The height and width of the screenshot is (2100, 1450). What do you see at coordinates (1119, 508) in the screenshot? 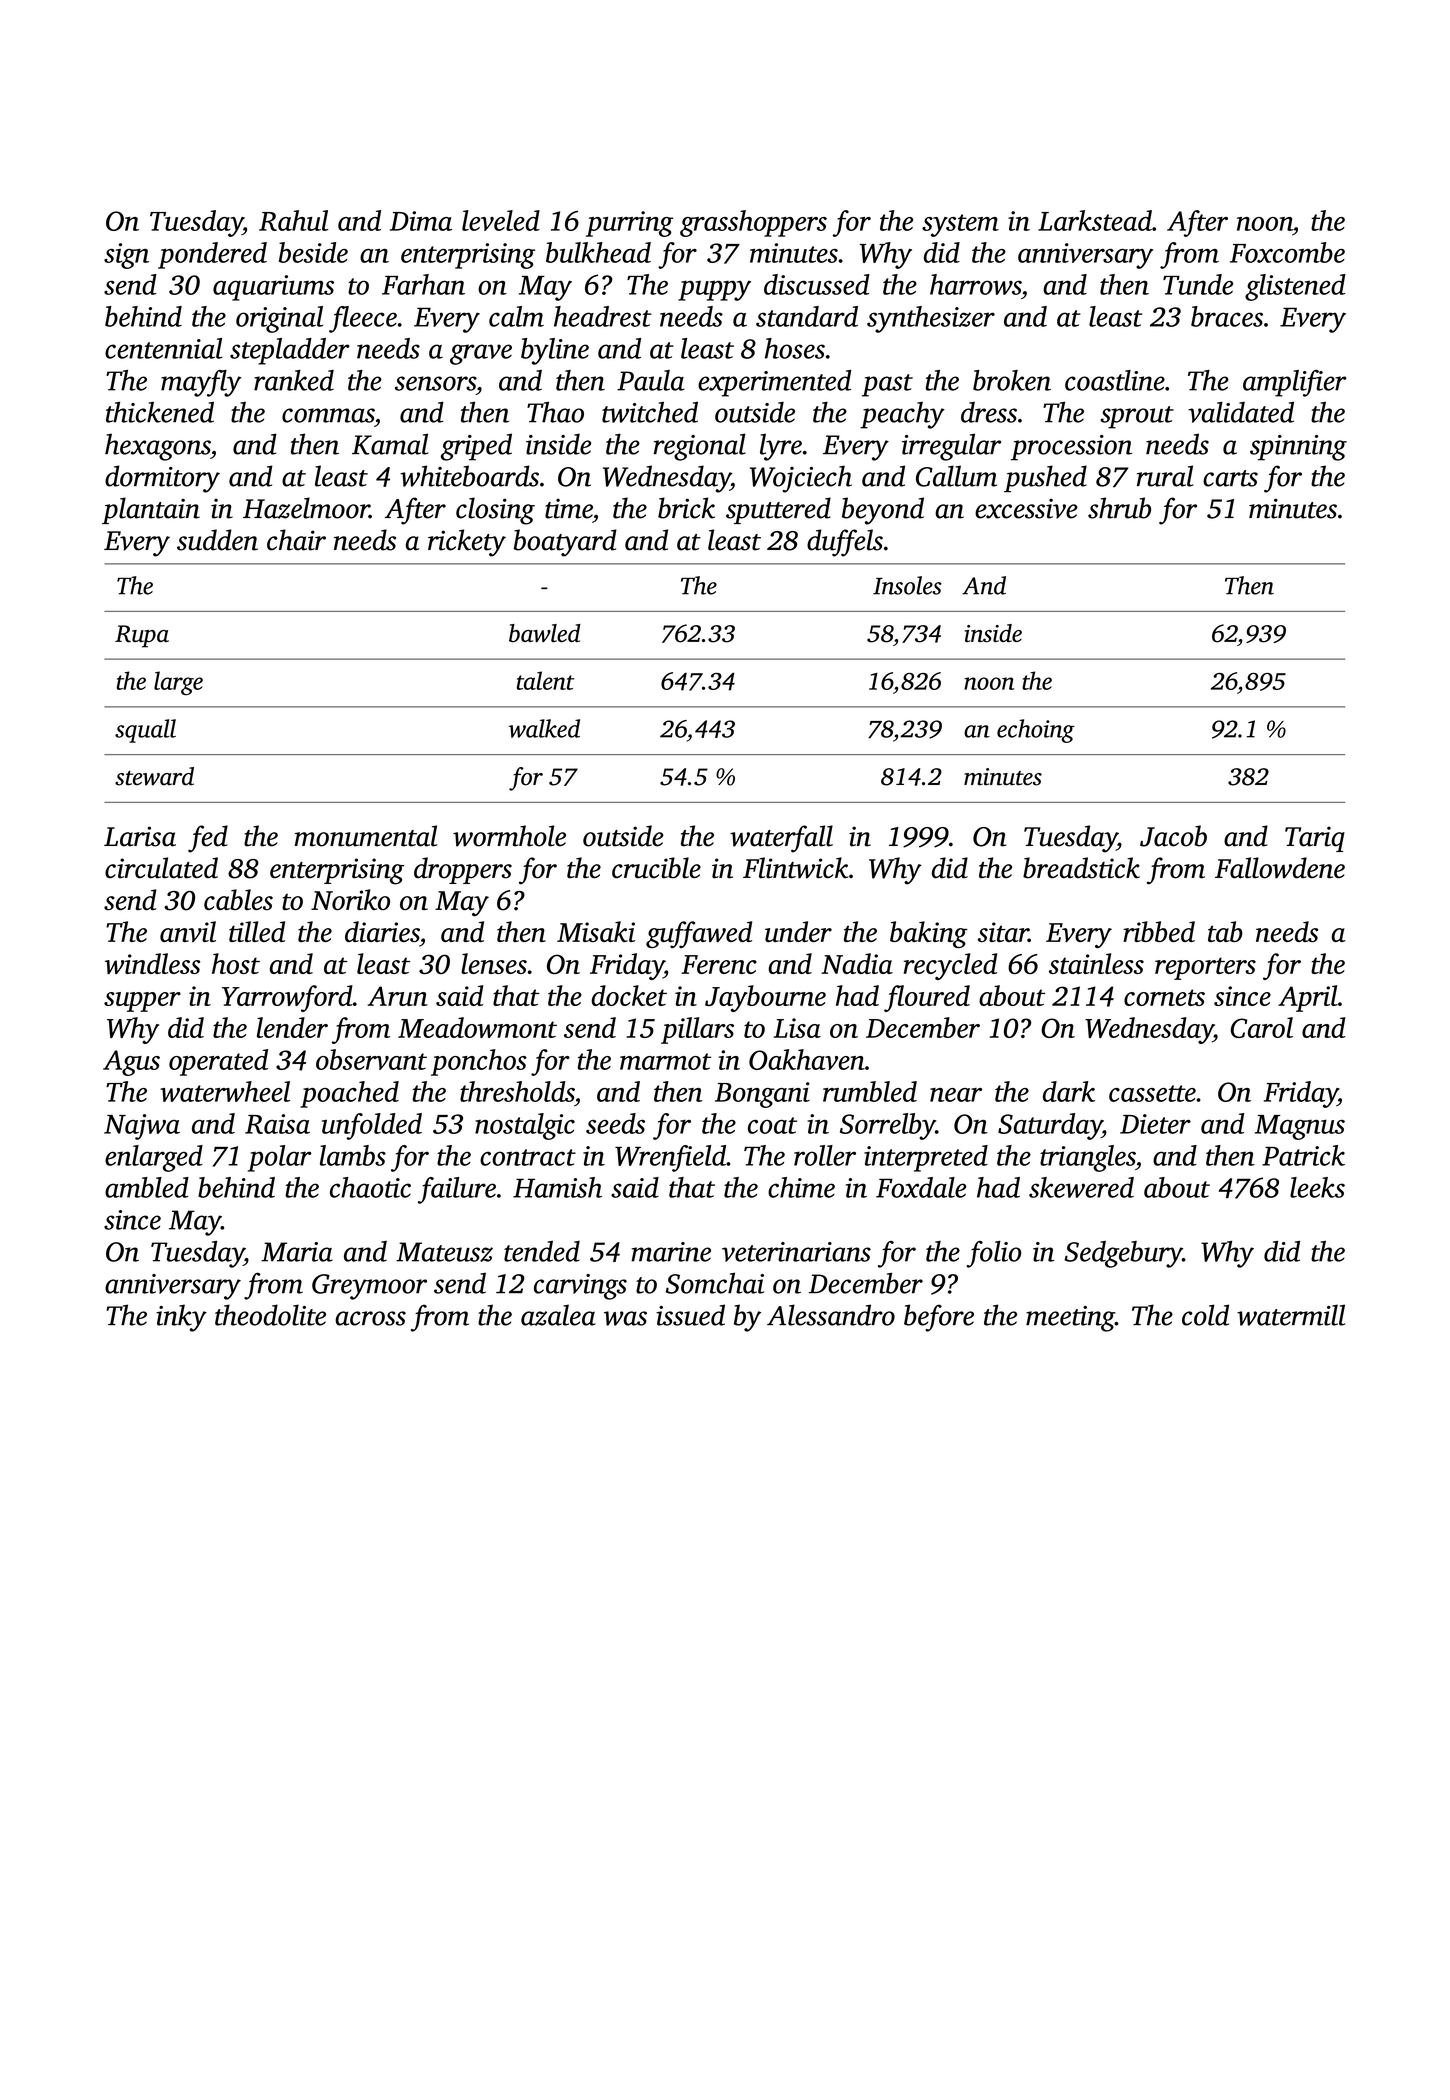
I see `shrub` at bounding box center [1119, 508].
